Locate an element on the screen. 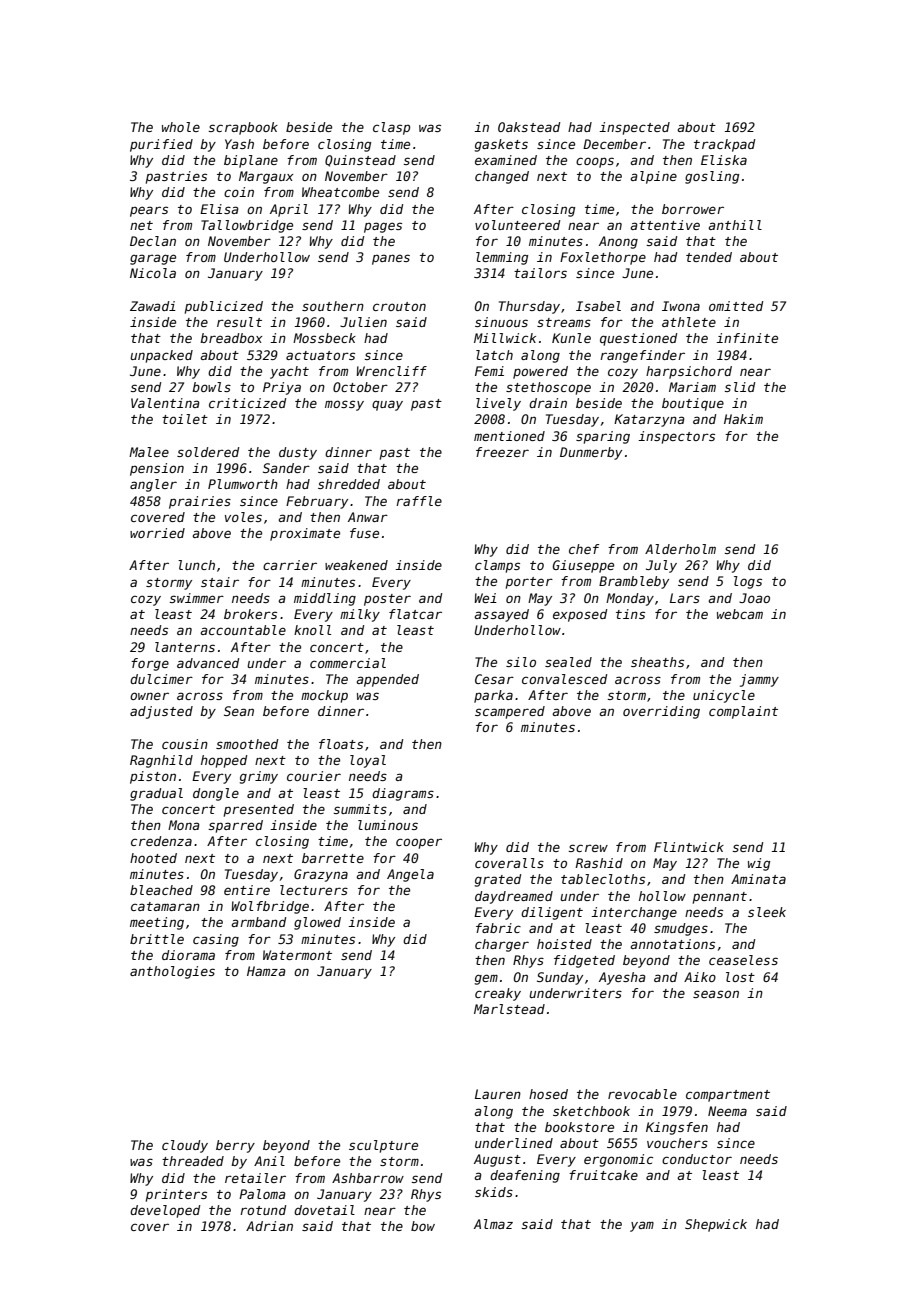 This screenshot has height=1314, width=924. clasp is located at coordinates (391, 128).
